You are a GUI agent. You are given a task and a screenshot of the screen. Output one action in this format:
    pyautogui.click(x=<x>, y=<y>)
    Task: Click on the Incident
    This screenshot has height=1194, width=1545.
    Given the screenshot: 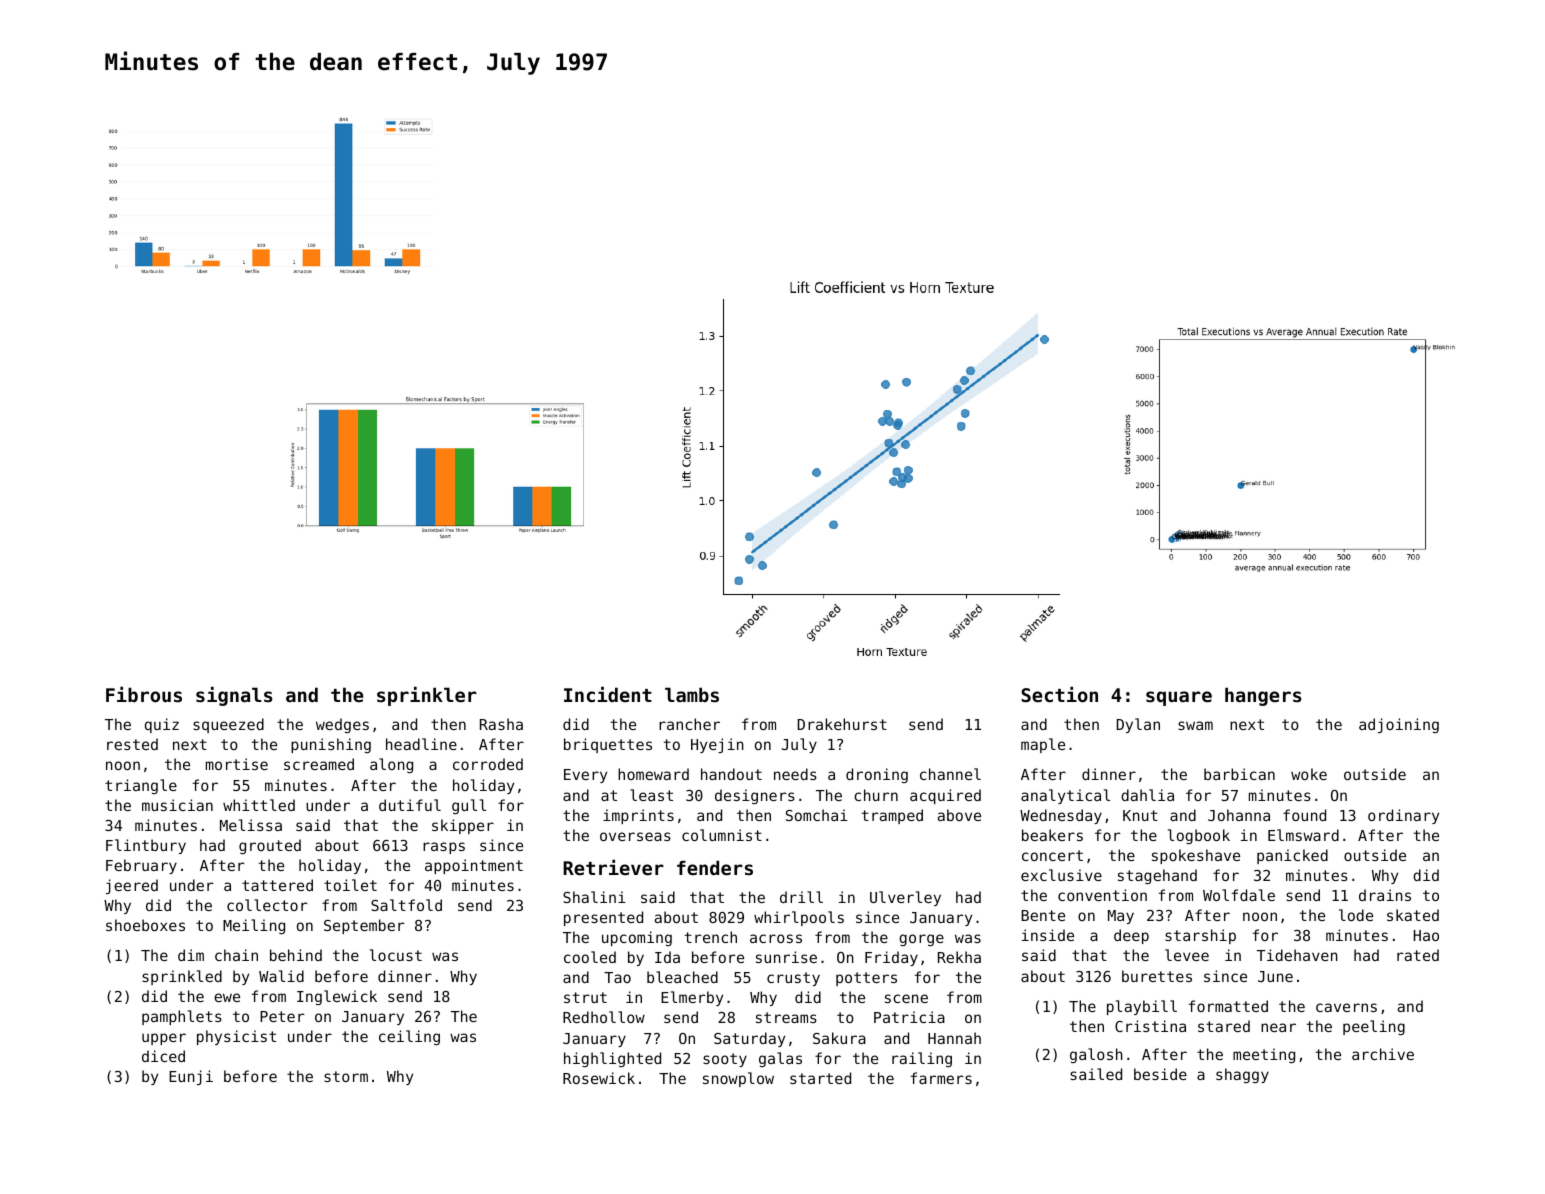 What is the action you would take?
    pyautogui.click(x=608, y=694)
